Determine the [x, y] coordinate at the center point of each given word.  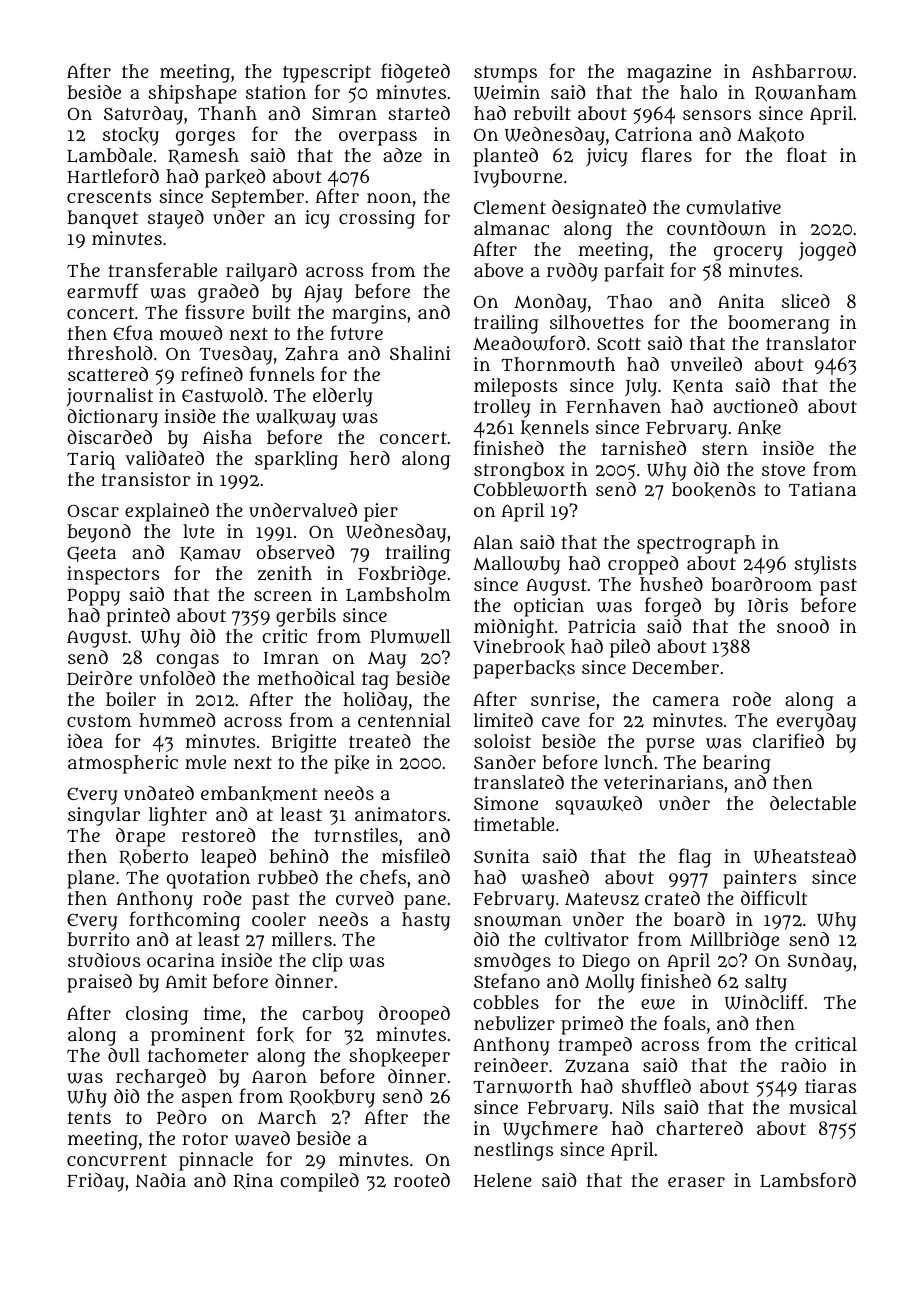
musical [823, 1107]
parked [235, 178]
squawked [598, 805]
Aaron [279, 1076]
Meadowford [529, 343]
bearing [737, 764]
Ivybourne [518, 178]
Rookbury [332, 1098]
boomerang [779, 324]
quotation [208, 879]
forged [673, 607]
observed [295, 552]
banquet [102, 219]
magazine [669, 73]
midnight [514, 628]
